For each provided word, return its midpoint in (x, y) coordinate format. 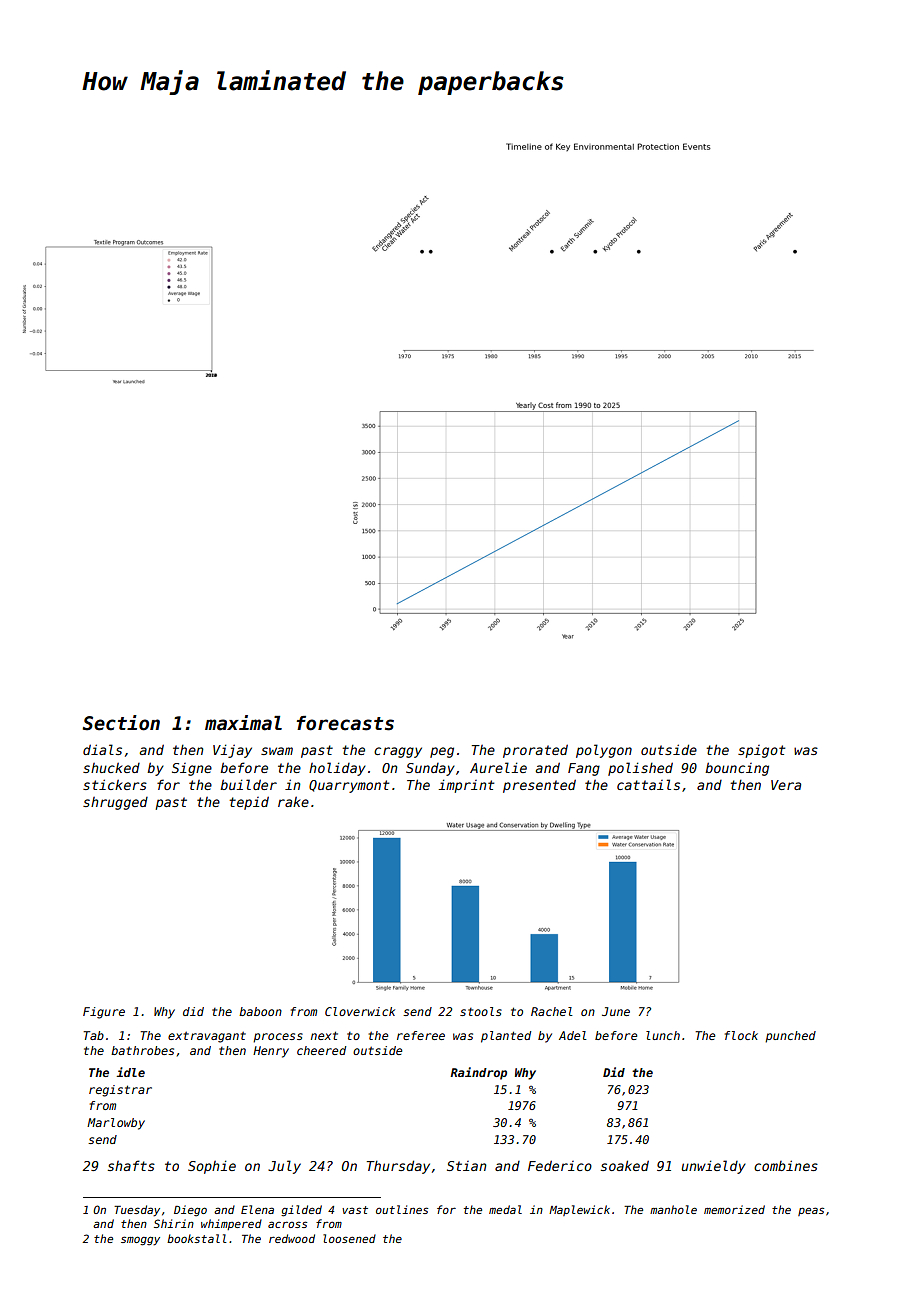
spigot (761, 751)
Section (121, 723)
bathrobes (142, 1050)
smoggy (140, 1241)
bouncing (737, 769)
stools (481, 1011)
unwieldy (713, 1167)
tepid (249, 803)
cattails (648, 784)
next (324, 1035)
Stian (466, 1166)
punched (790, 1037)
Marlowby (116, 1124)
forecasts (345, 723)
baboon (260, 1011)
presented (539, 786)
